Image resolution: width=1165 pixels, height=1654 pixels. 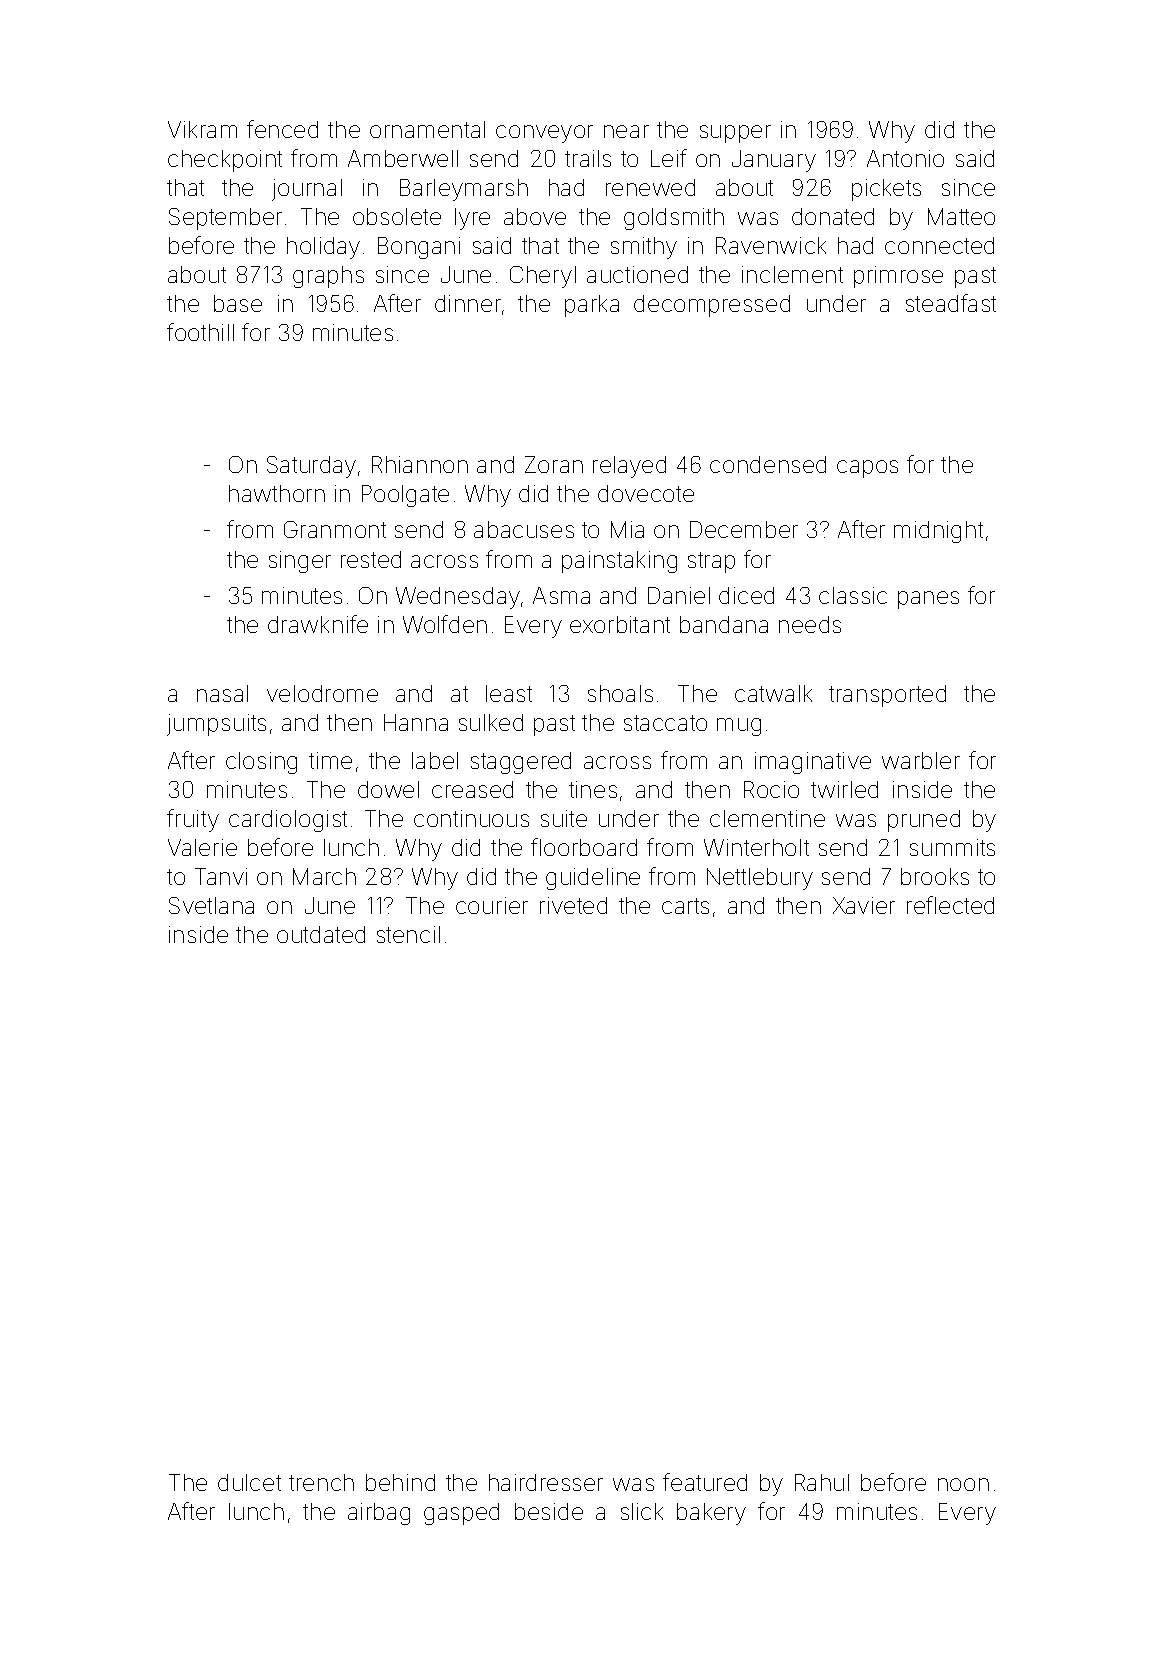 I want to click on dulcet, so click(x=249, y=1482).
